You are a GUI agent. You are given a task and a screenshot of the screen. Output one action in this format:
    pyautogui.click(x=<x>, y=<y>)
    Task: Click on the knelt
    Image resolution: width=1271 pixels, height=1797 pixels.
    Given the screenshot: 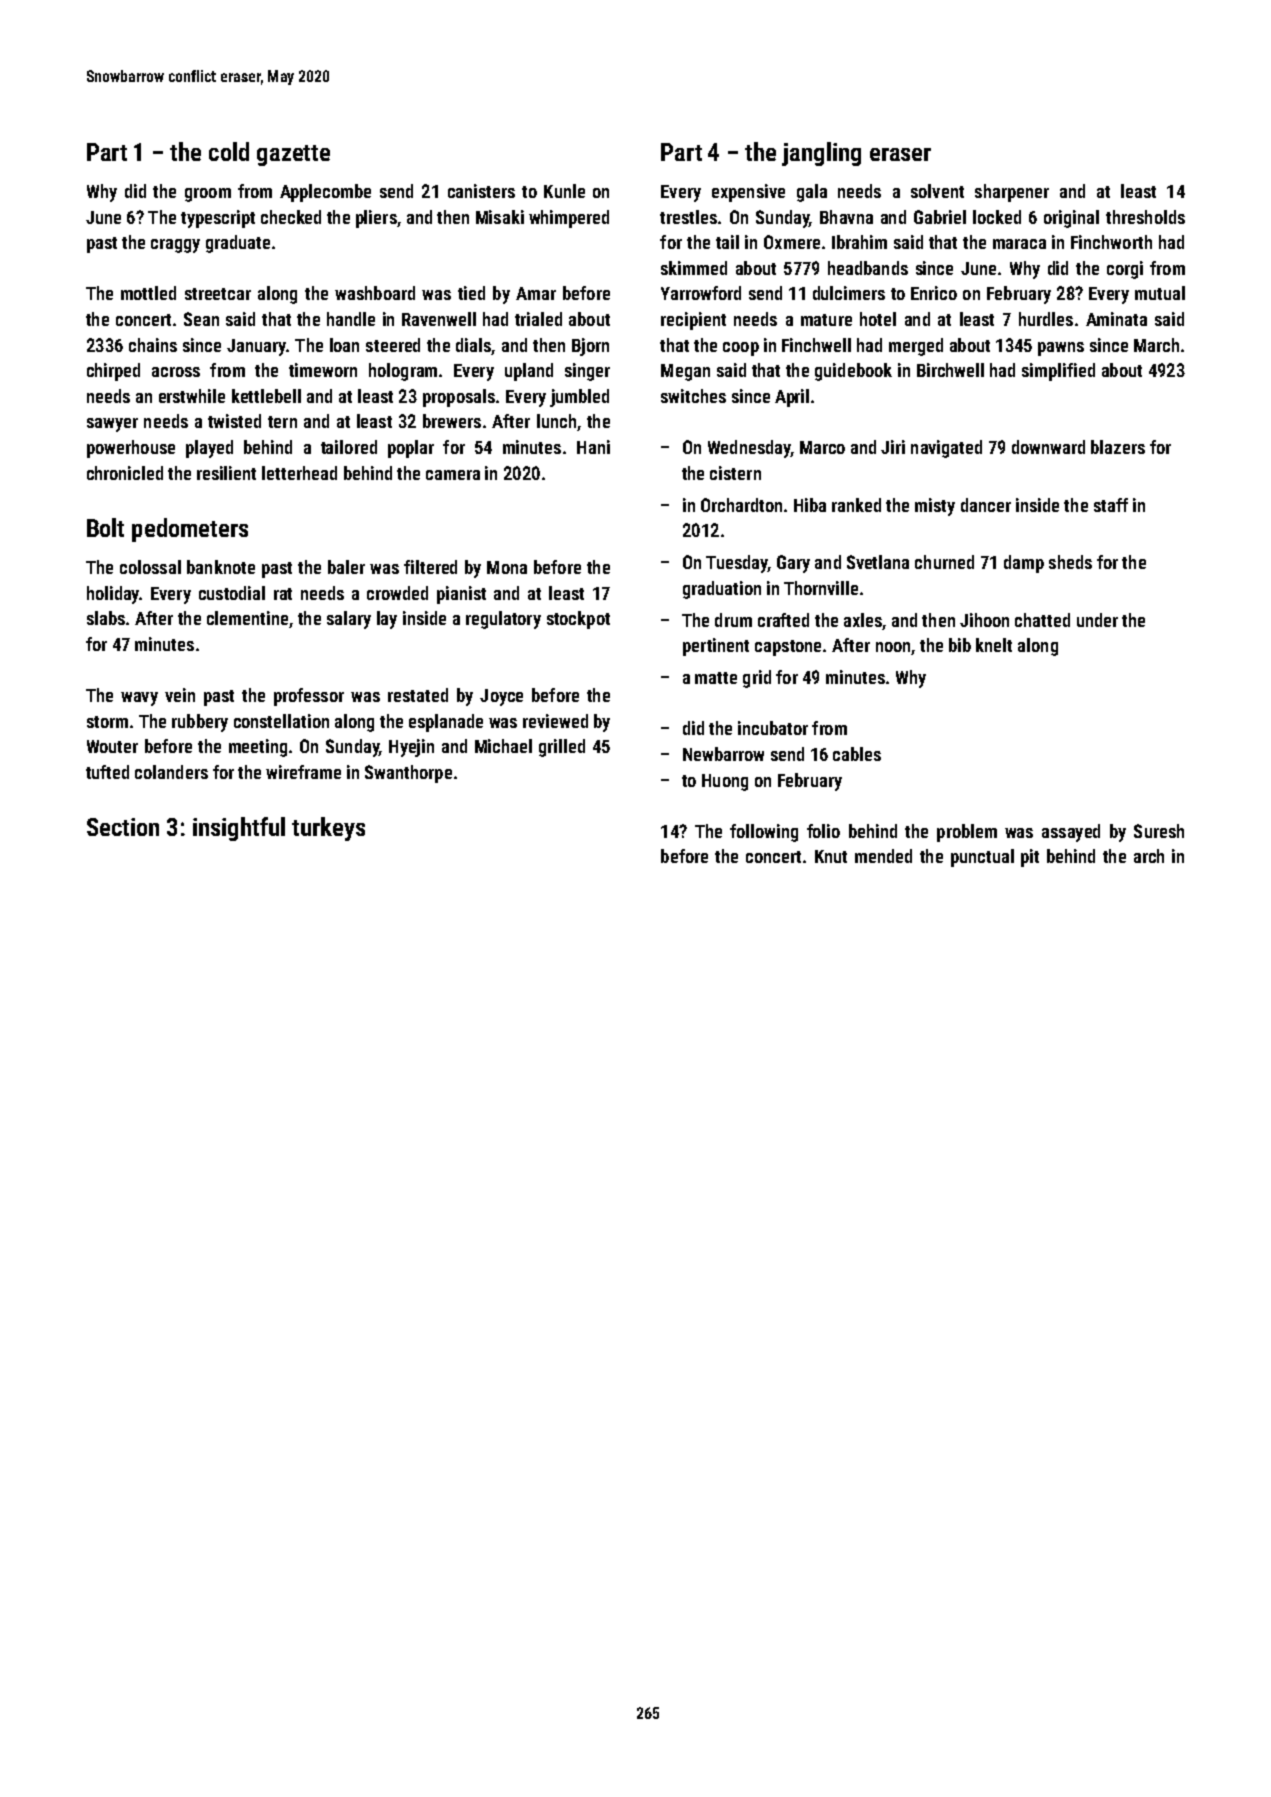 What is the action you would take?
    pyautogui.click(x=994, y=645)
